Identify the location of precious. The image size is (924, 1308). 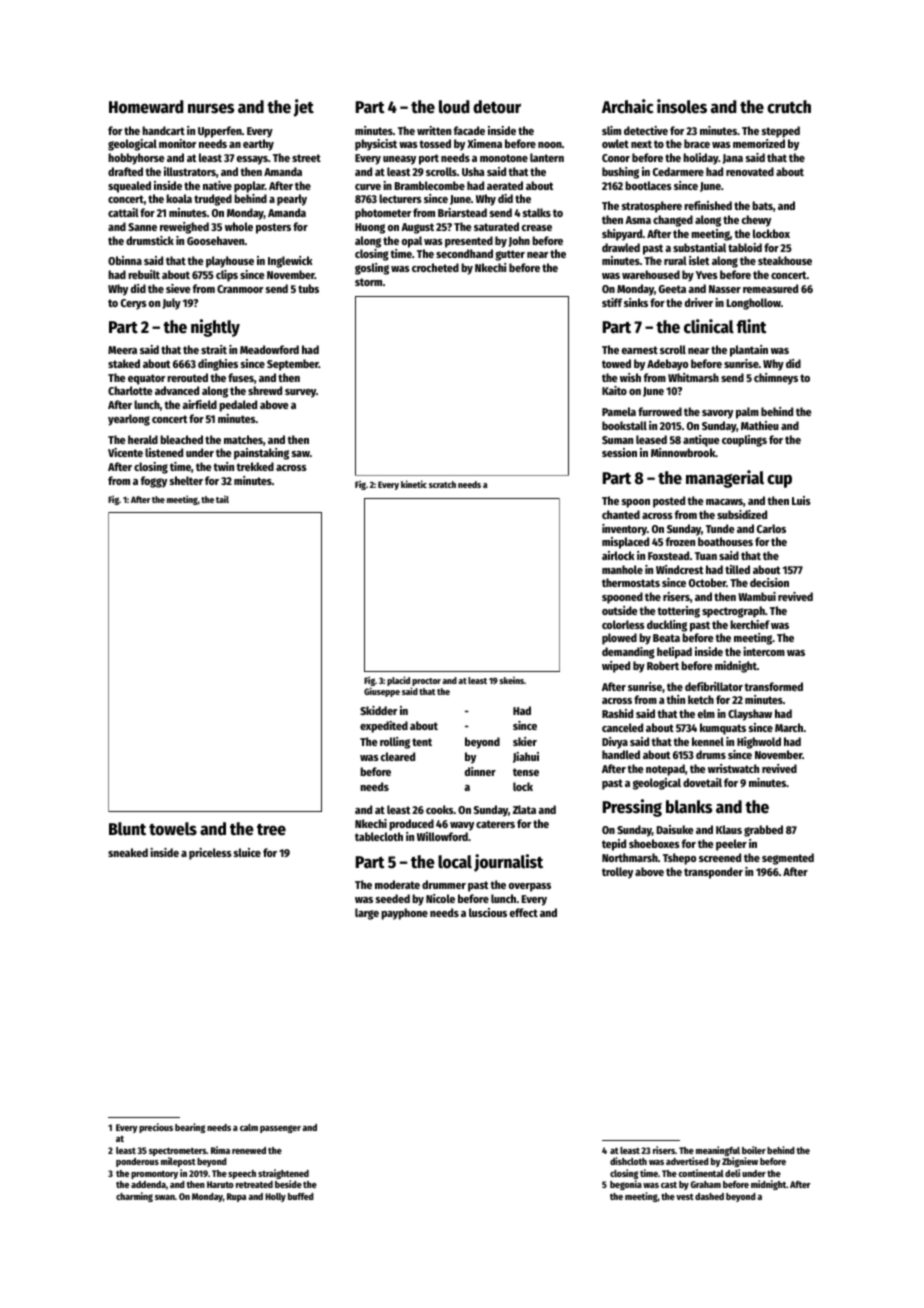
(156, 1128).
